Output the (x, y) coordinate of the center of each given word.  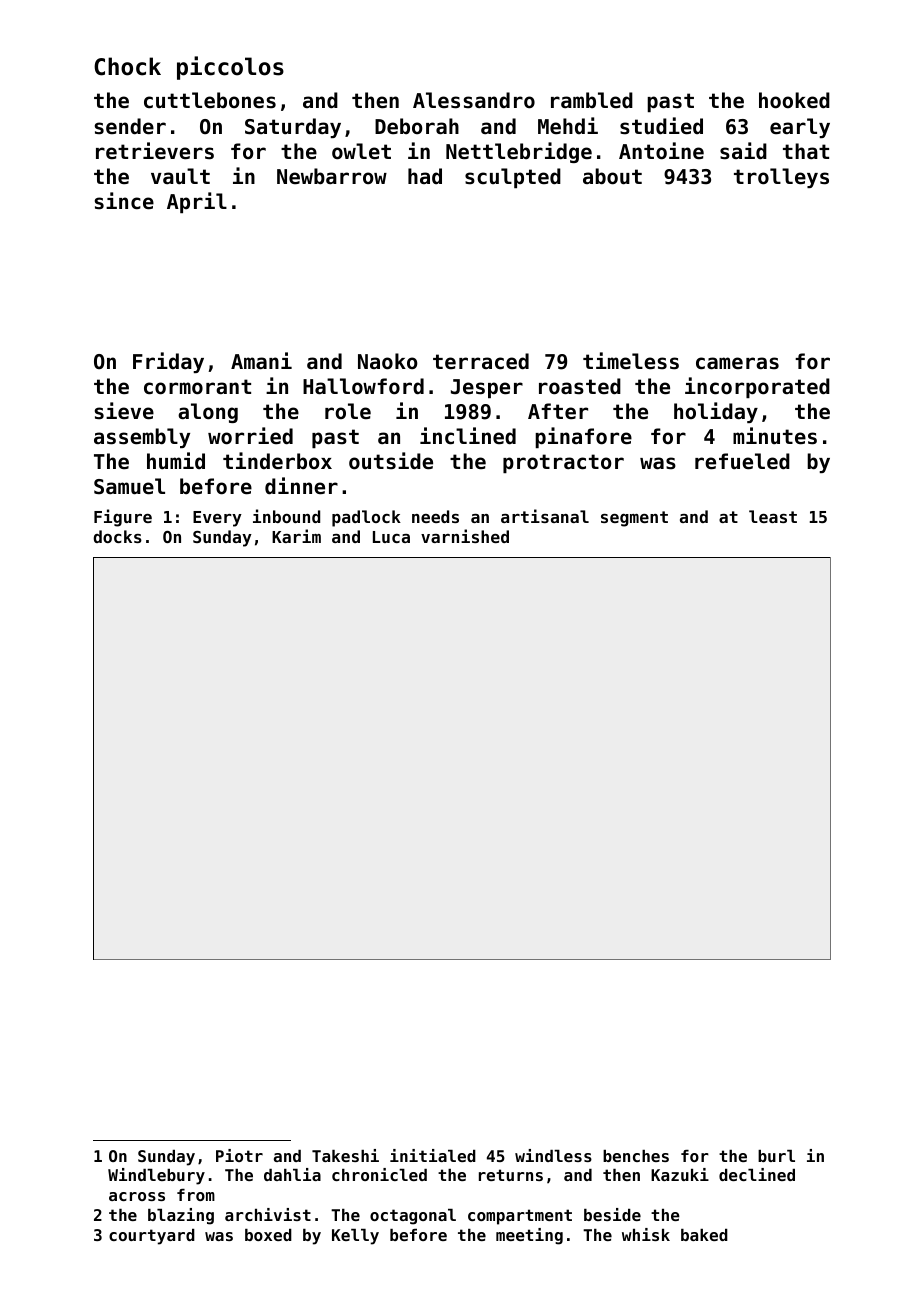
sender (130, 126)
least (773, 516)
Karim (296, 536)
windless (553, 1155)
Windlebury (156, 1176)
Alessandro (474, 100)
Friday (168, 362)
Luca (391, 537)
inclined (468, 436)
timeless (631, 361)
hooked (794, 100)
